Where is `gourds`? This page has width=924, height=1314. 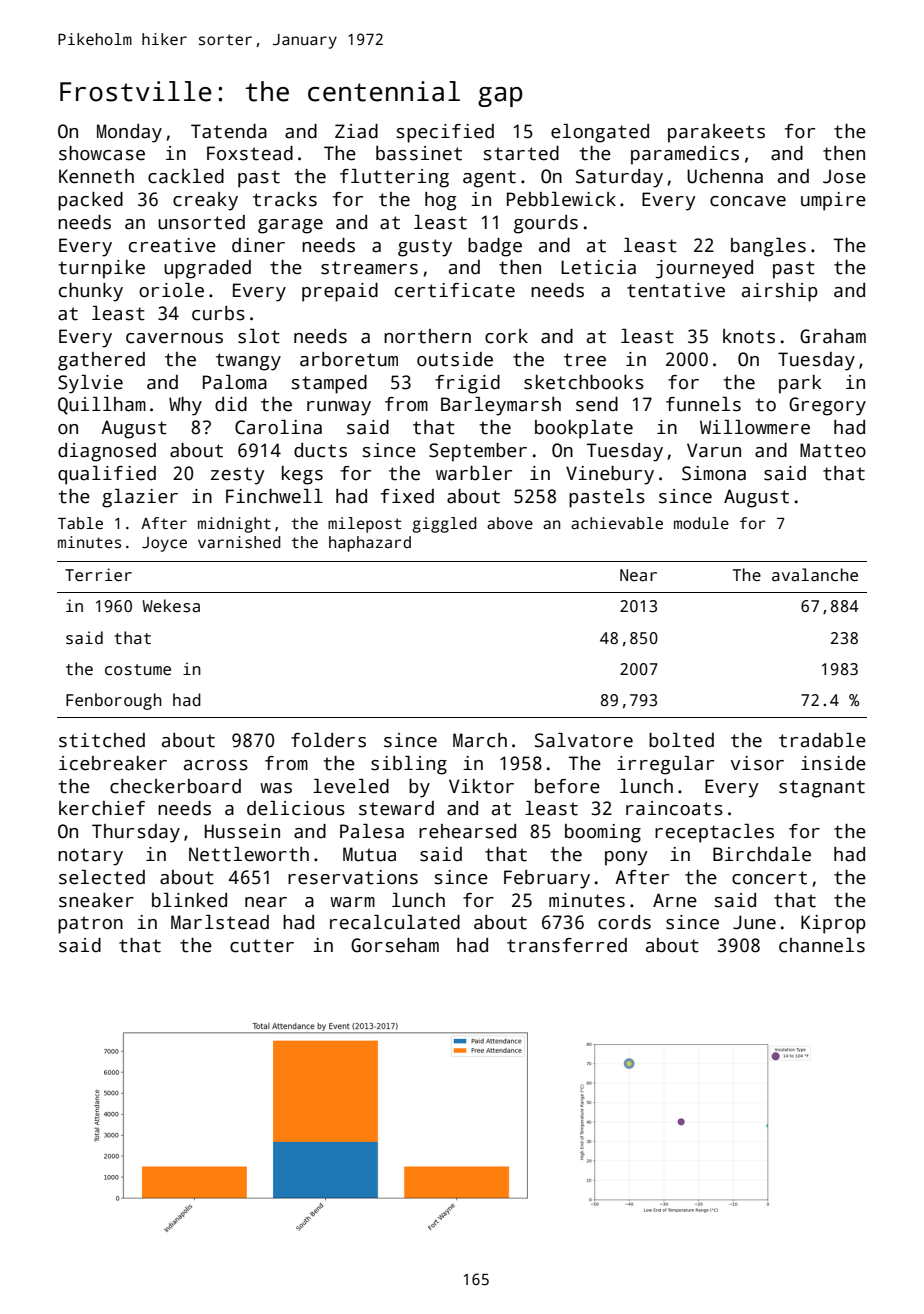 gourds is located at coordinates (546, 224).
